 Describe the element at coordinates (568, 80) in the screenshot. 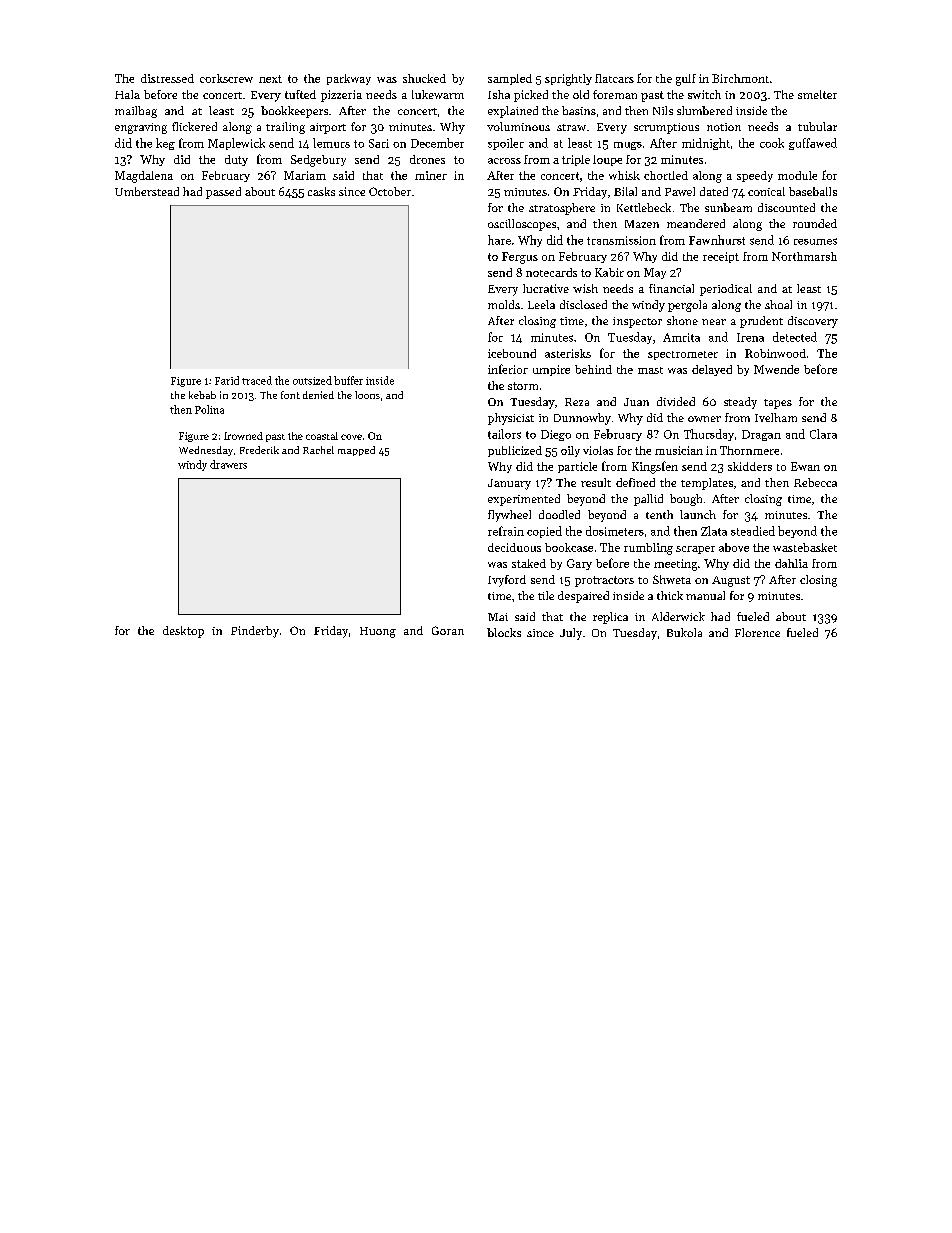

I see `sprightly` at that location.
